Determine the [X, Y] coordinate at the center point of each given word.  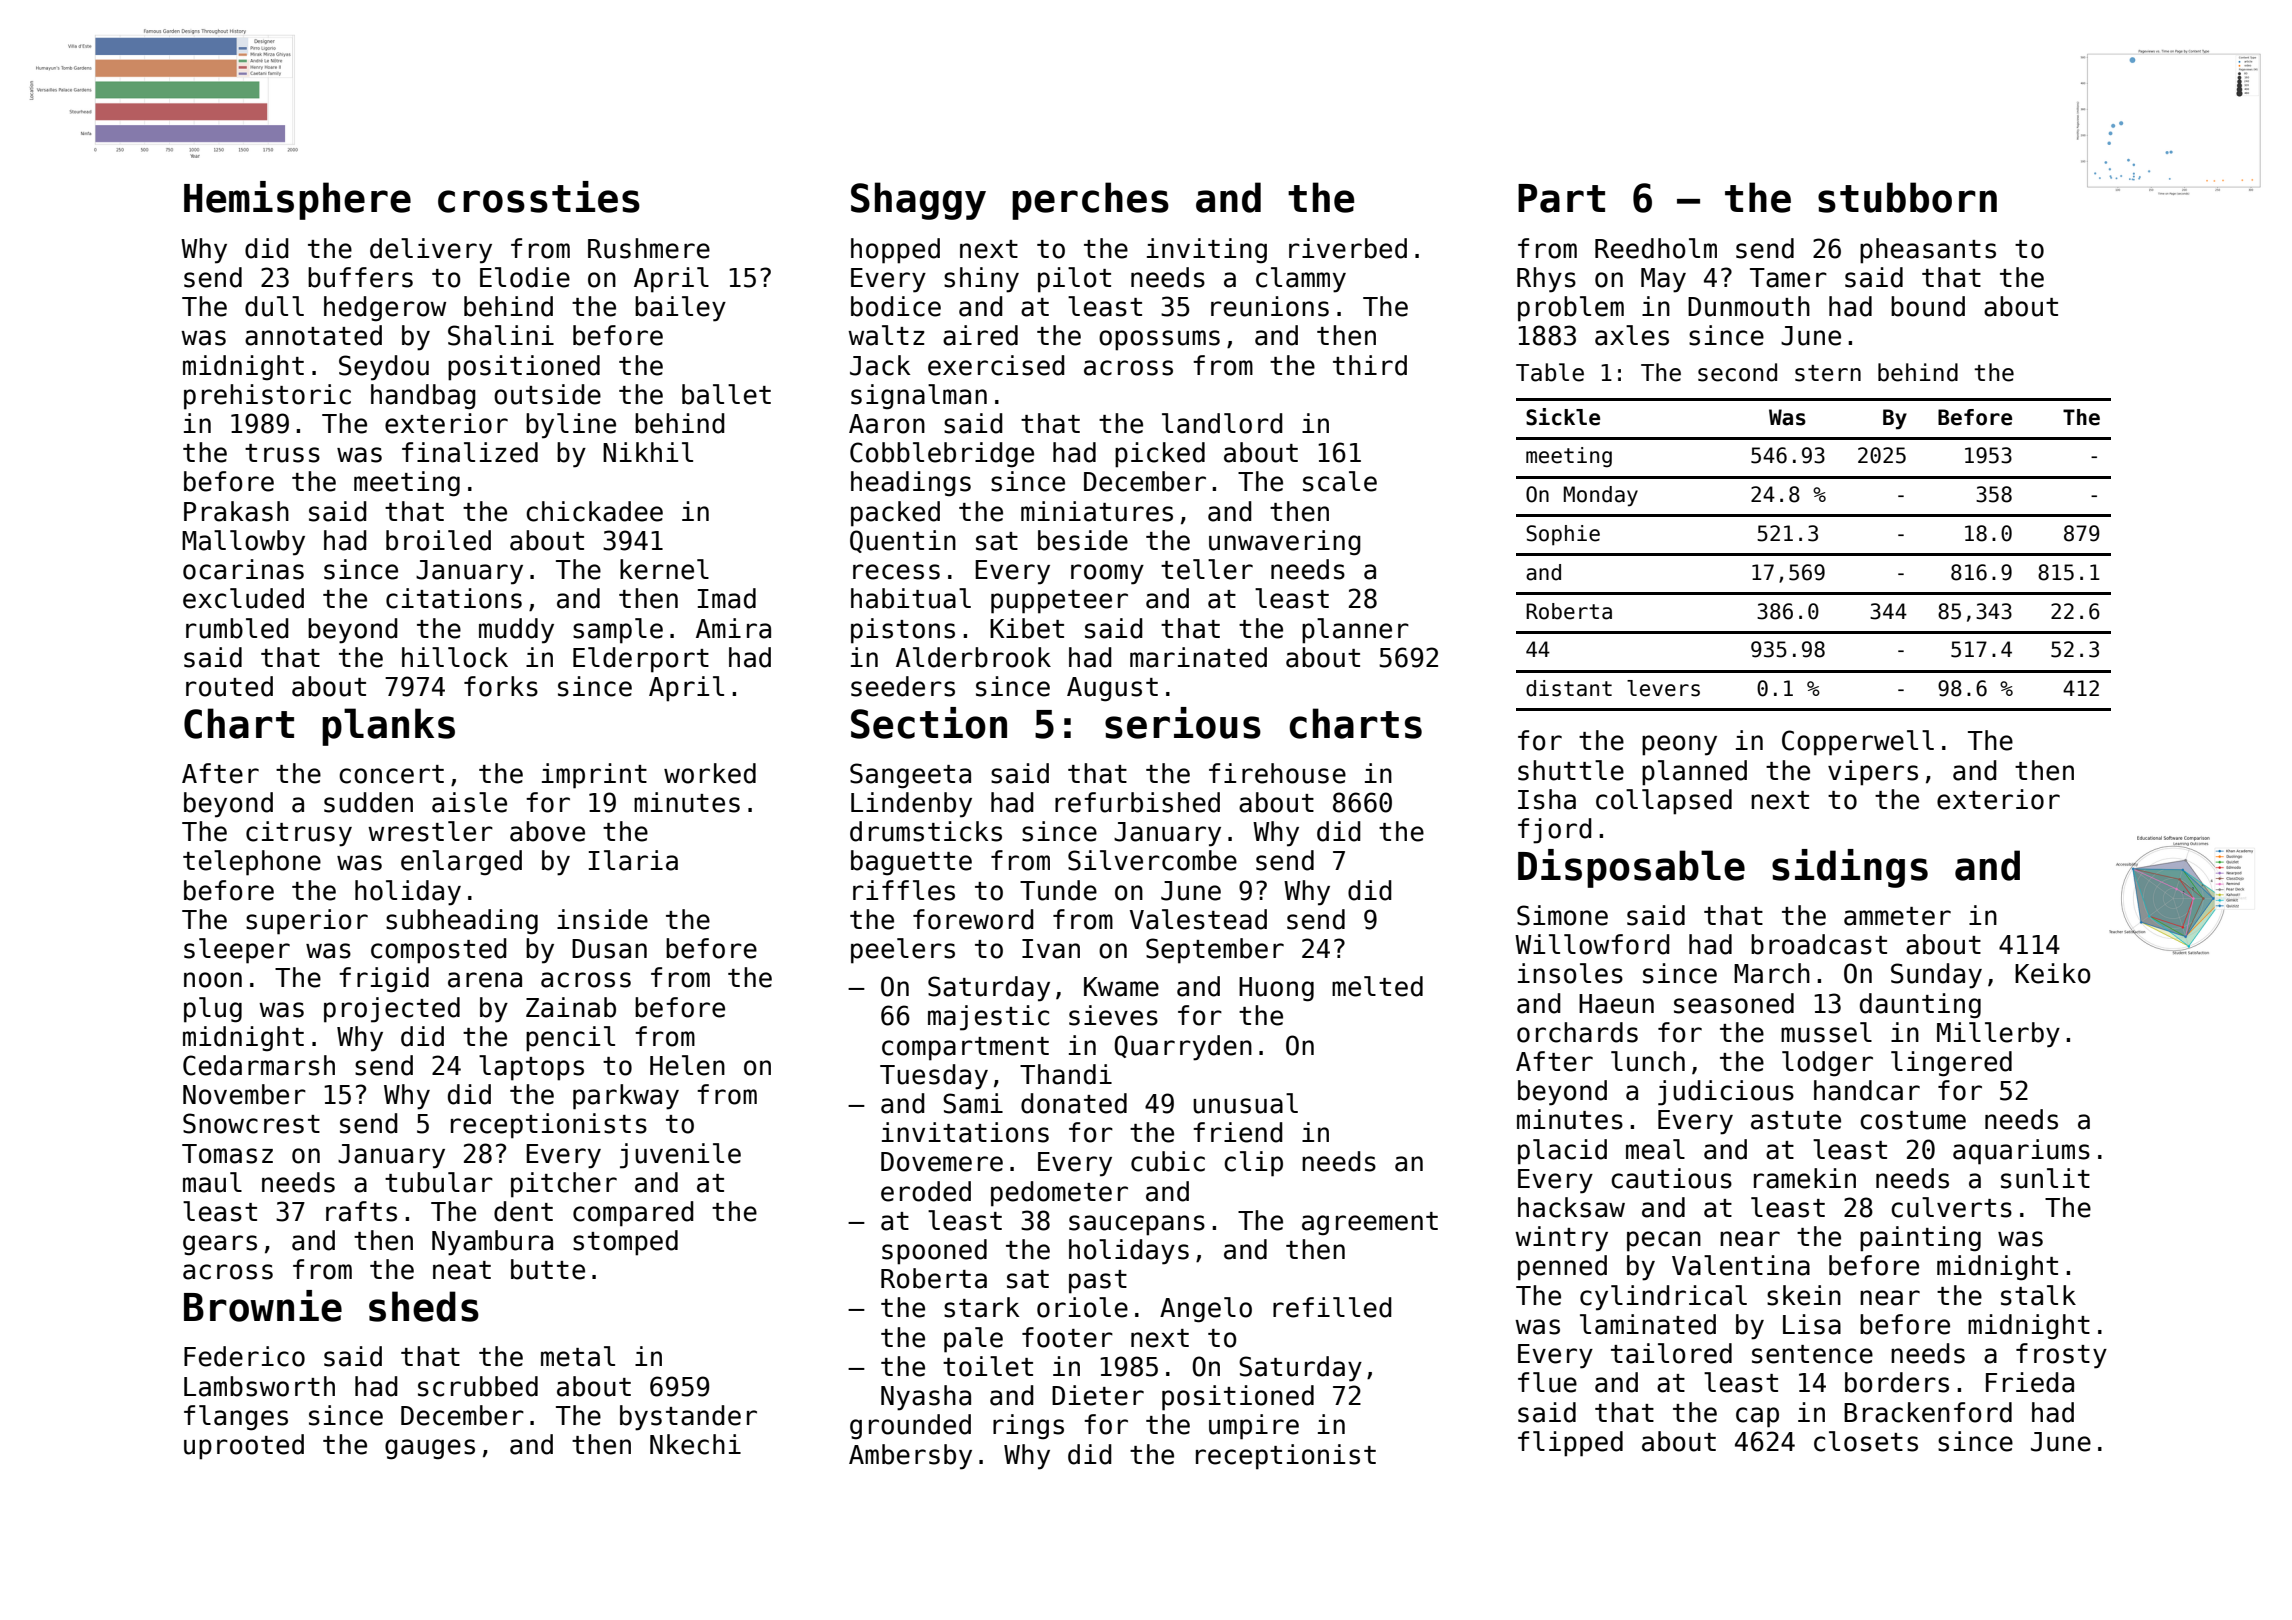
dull [274, 306]
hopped [895, 251]
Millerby [1998, 1035]
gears [220, 1245]
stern [1828, 373]
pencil [570, 1039]
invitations [965, 1132]
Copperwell [1858, 743]
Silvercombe [1152, 860]
